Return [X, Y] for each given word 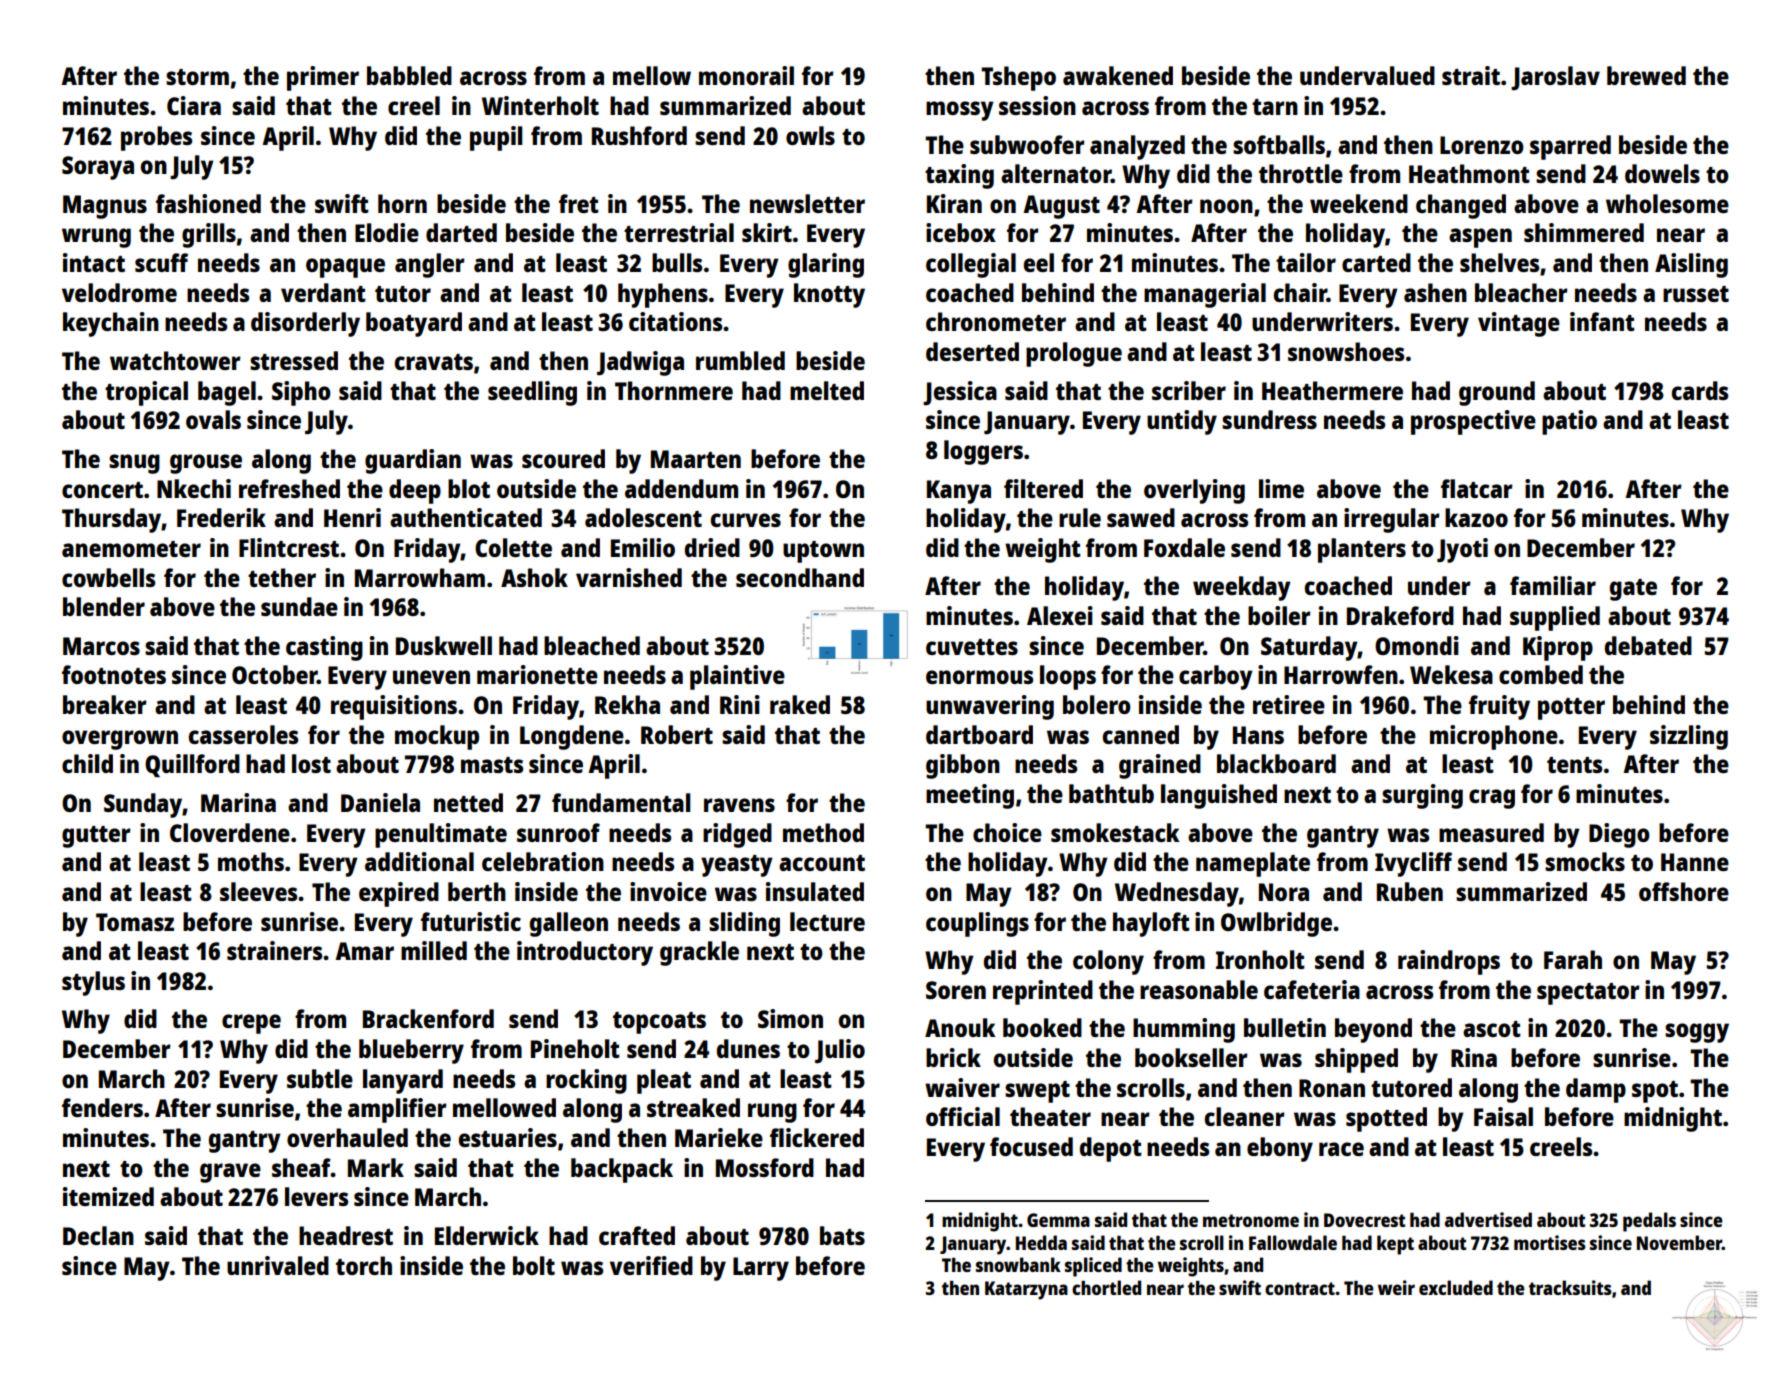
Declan [98, 1235]
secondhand [800, 577]
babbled [409, 75]
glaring [826, 265]
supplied [1555, 618]
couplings [977, 924]
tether [282, 577]
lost [311, 763]
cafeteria [1312, 989]
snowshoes [1346, 351]
